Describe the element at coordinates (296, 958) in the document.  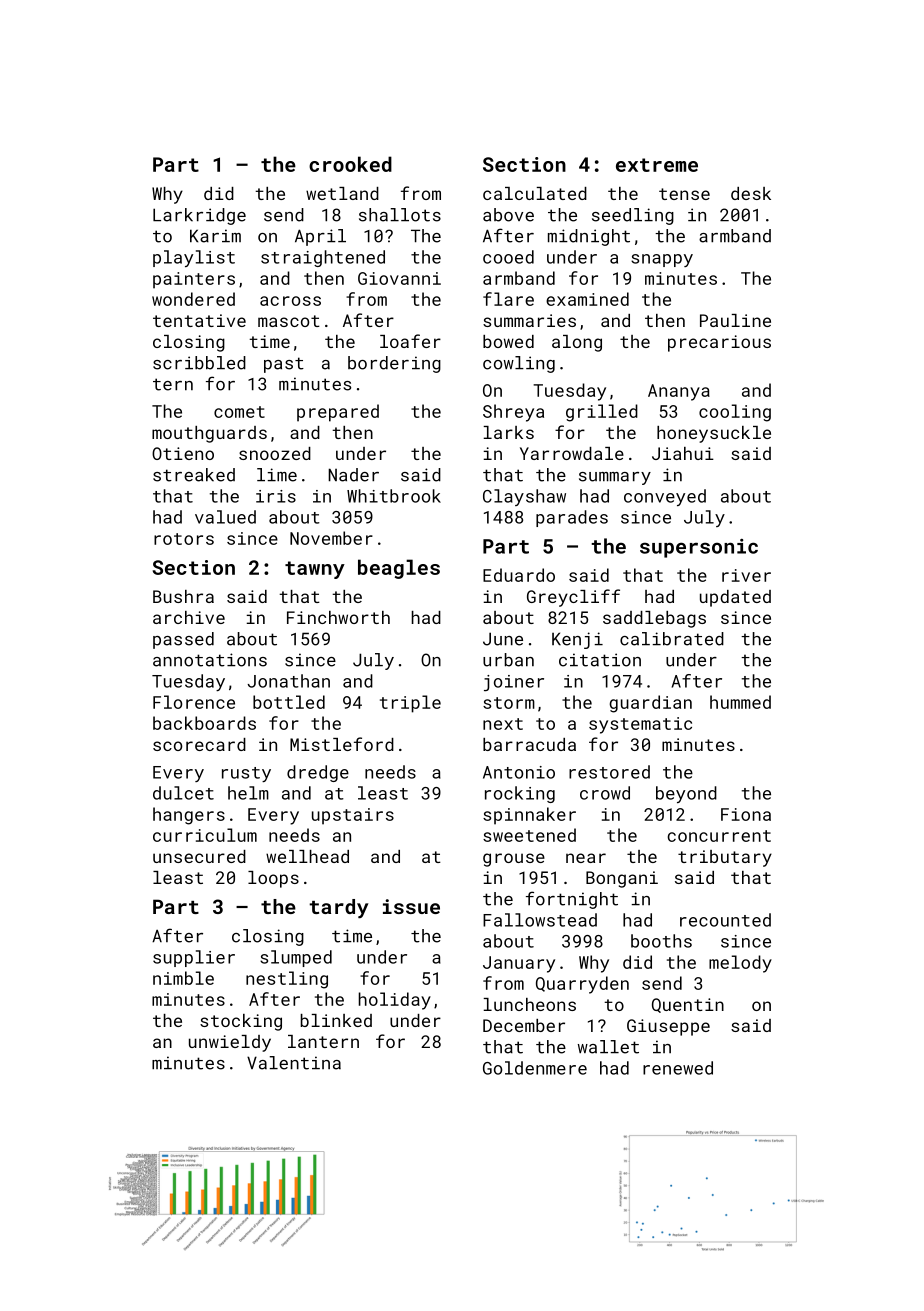
I see `slumped` at that location.
